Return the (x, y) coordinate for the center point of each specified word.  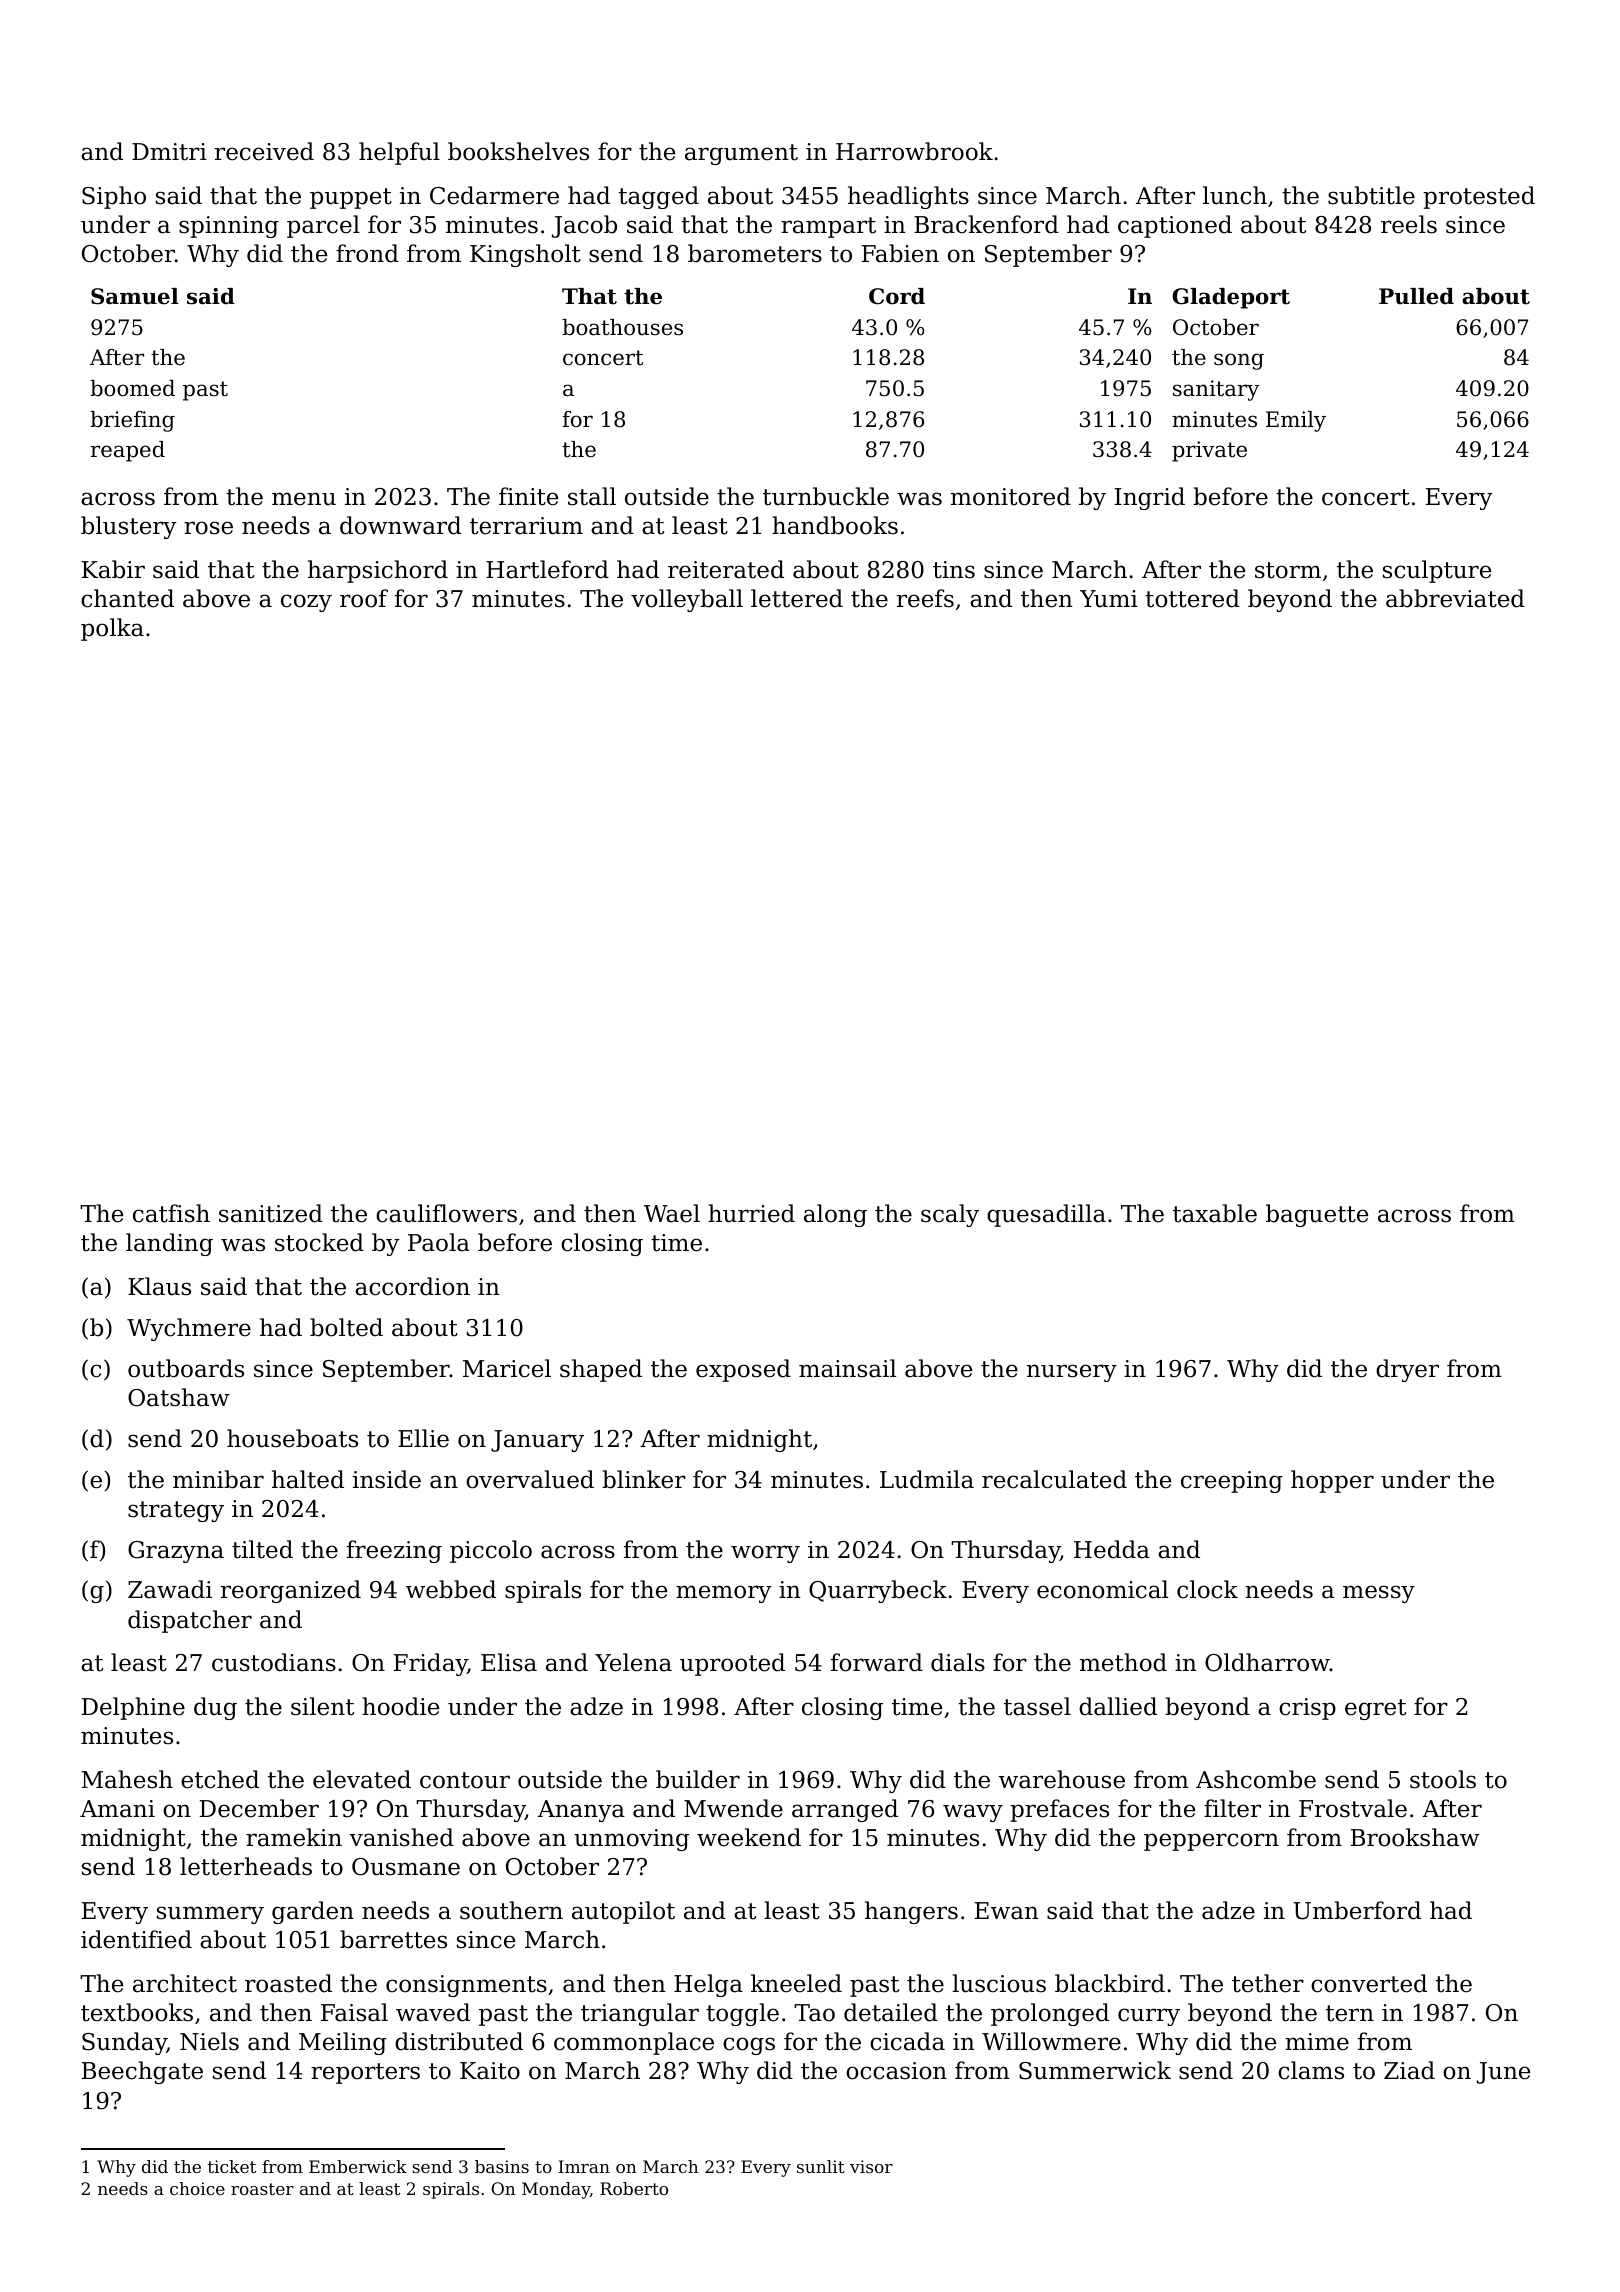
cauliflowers (446, 1213)
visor (871, 2166)
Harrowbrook (914, 151)
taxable (1215, 1213)
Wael (672, 1213)
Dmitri (169, 152)
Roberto (634, 2188)
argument (741, 154)
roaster (262, 2189)
